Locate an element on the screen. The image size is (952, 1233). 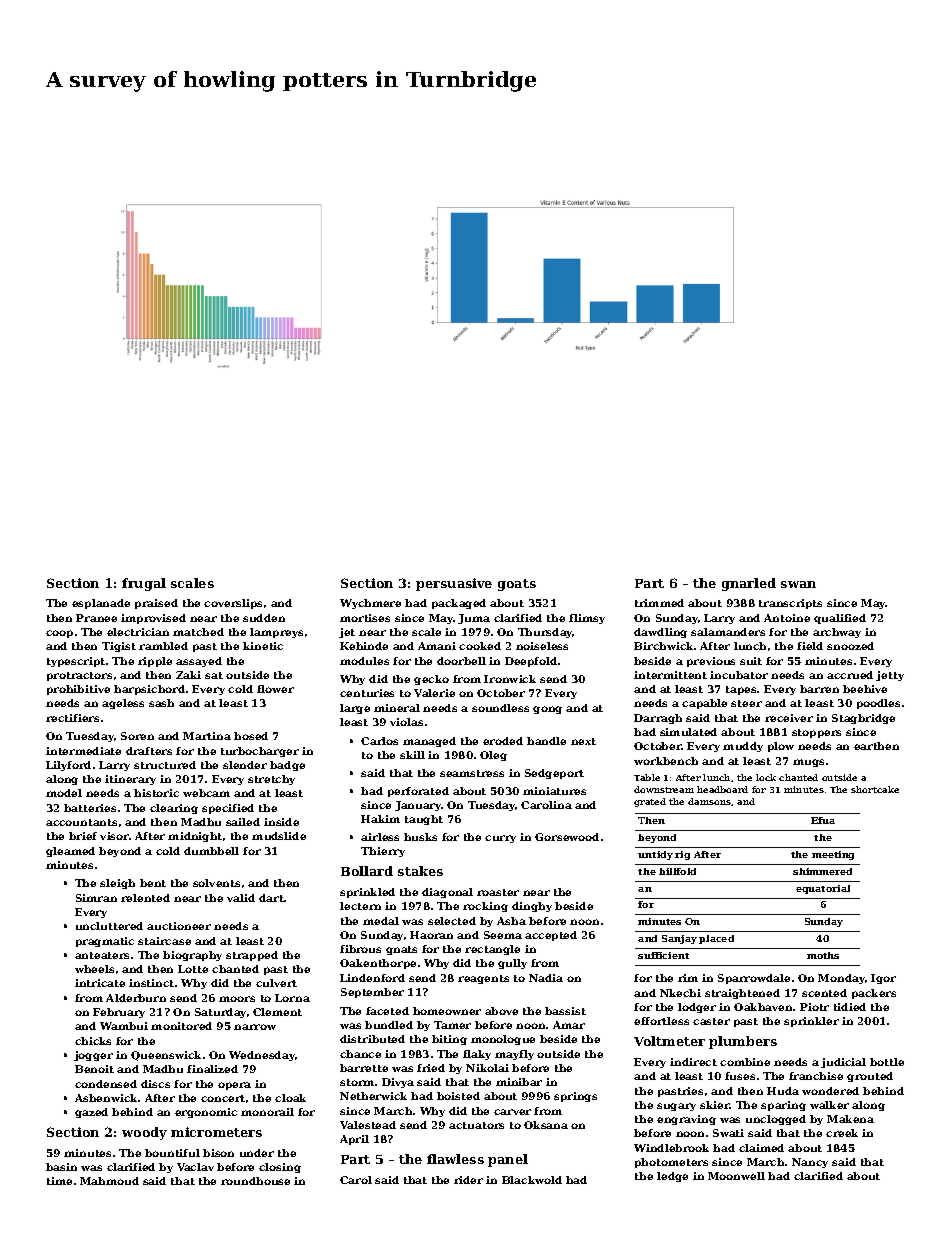
Sparrowdale is located at coordinates (754, 979).
